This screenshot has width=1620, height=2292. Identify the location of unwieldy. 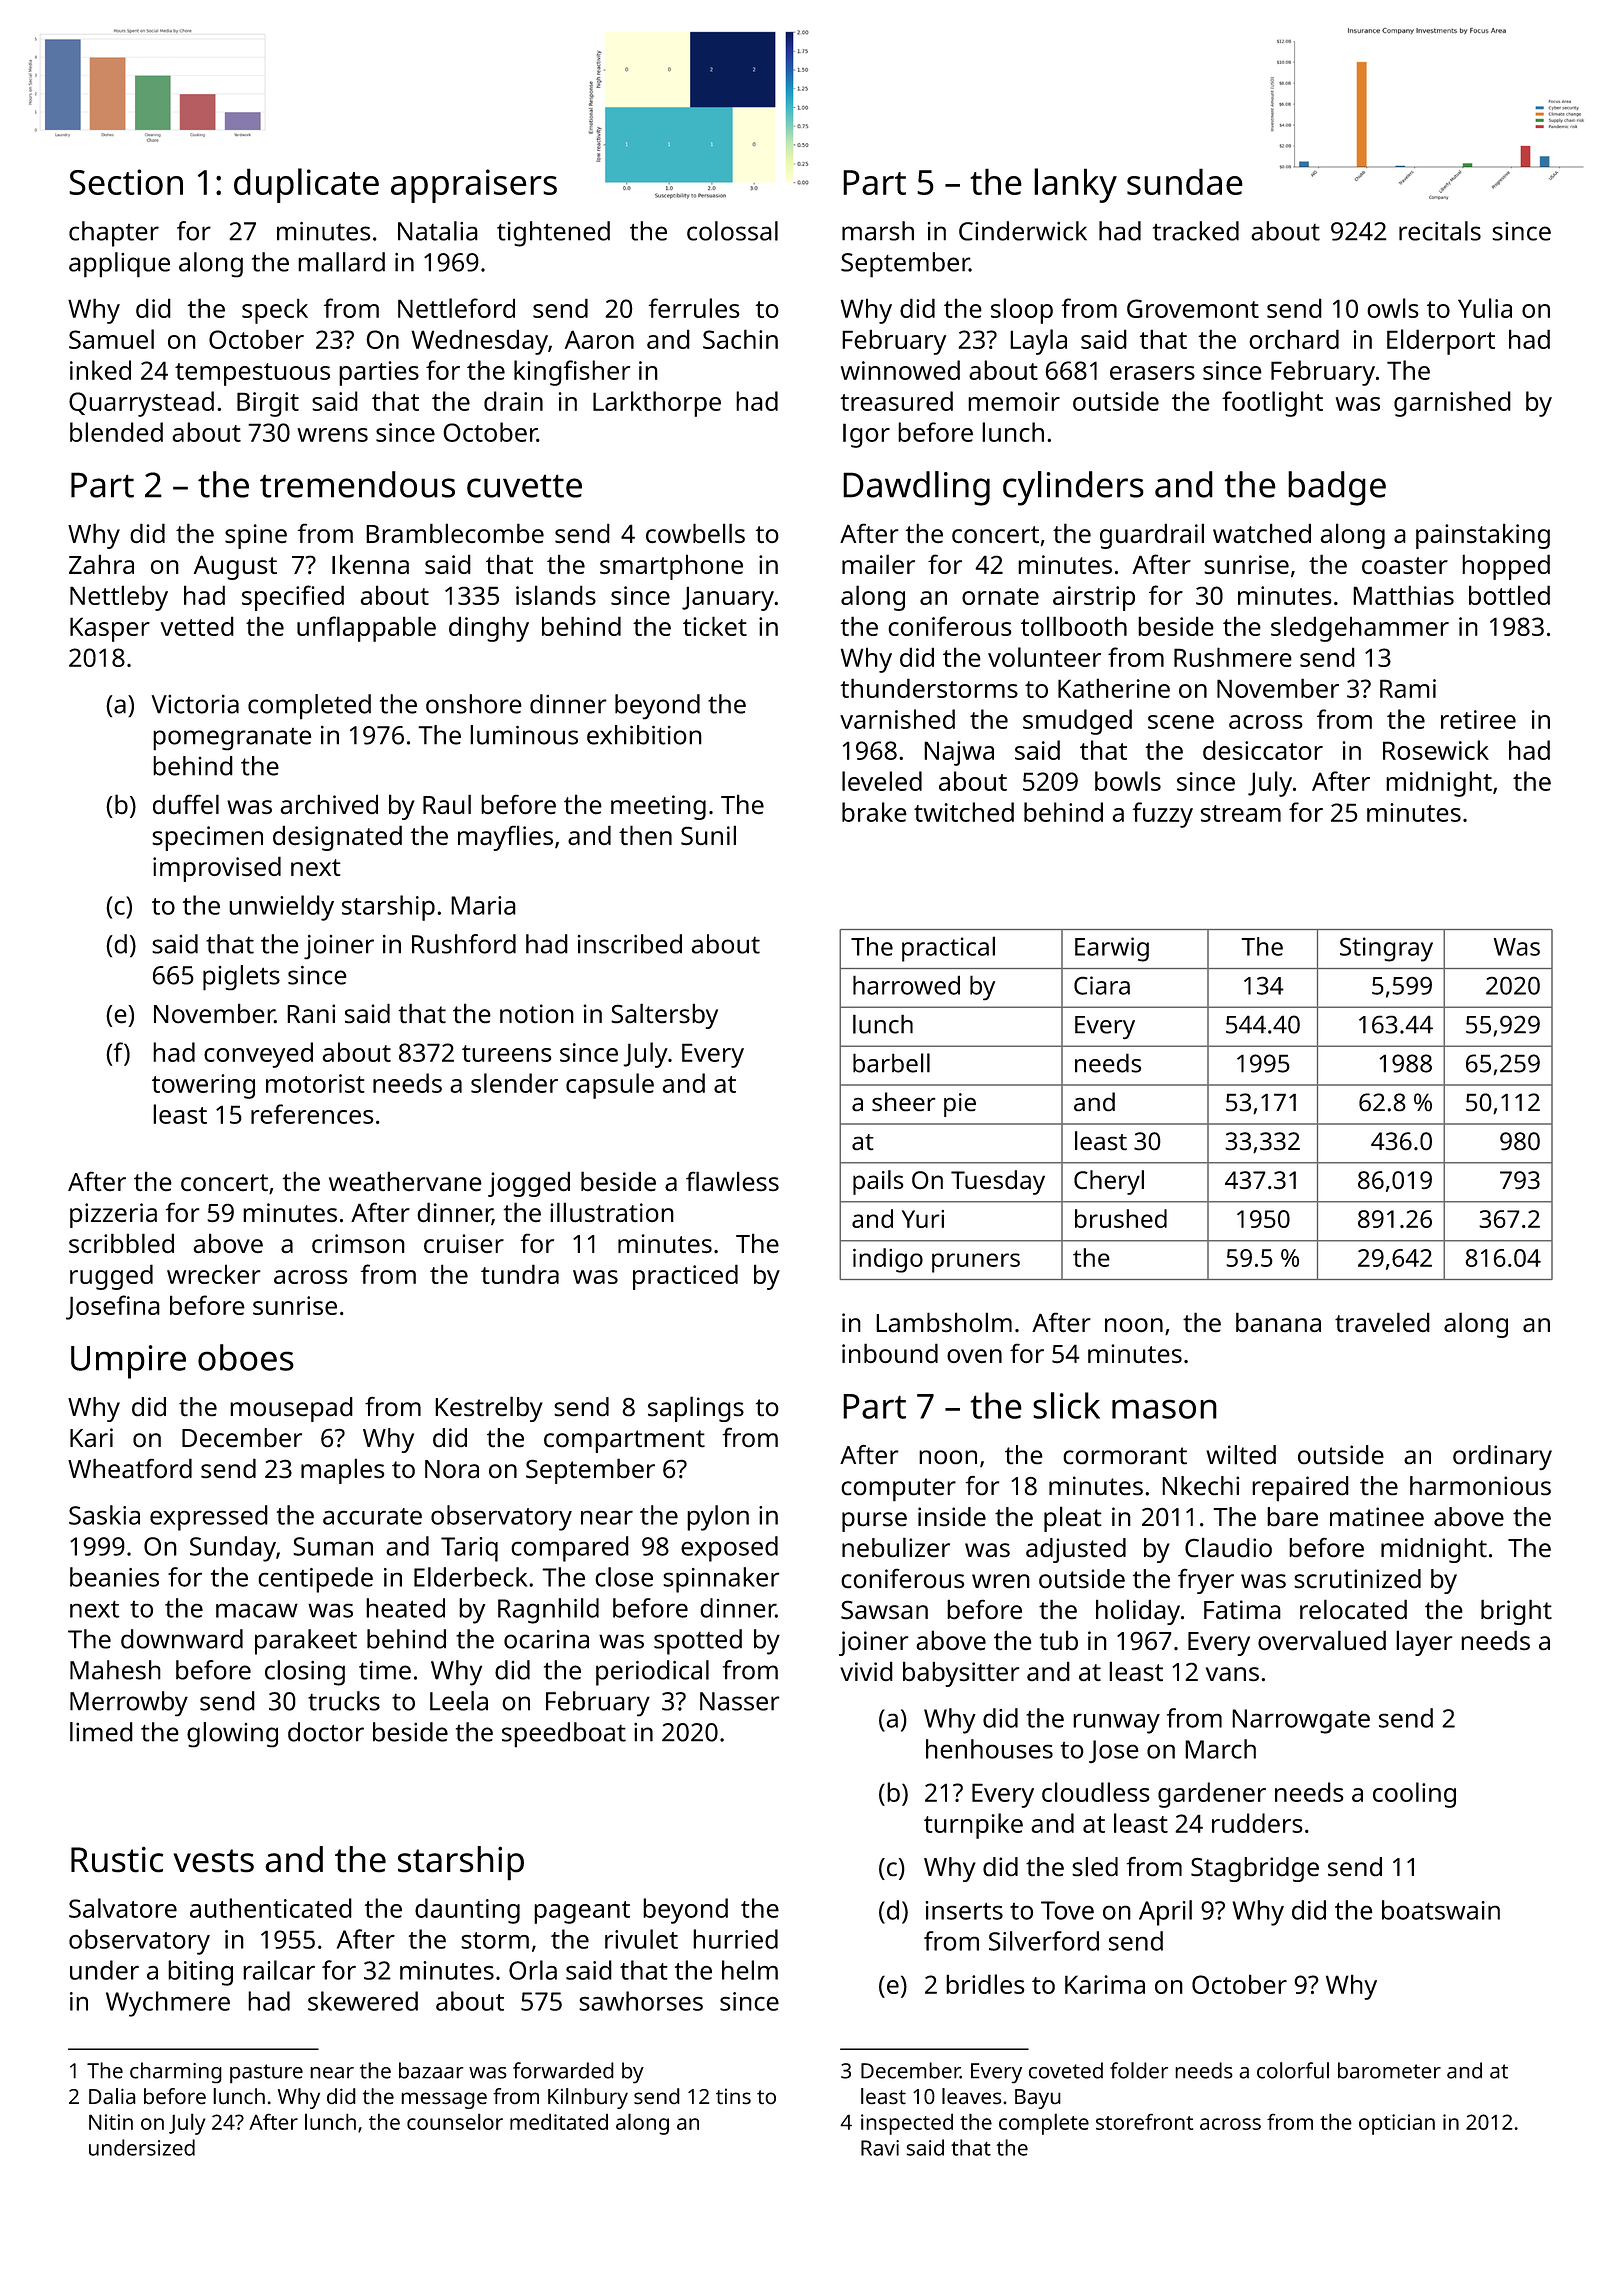
(281, 908).
